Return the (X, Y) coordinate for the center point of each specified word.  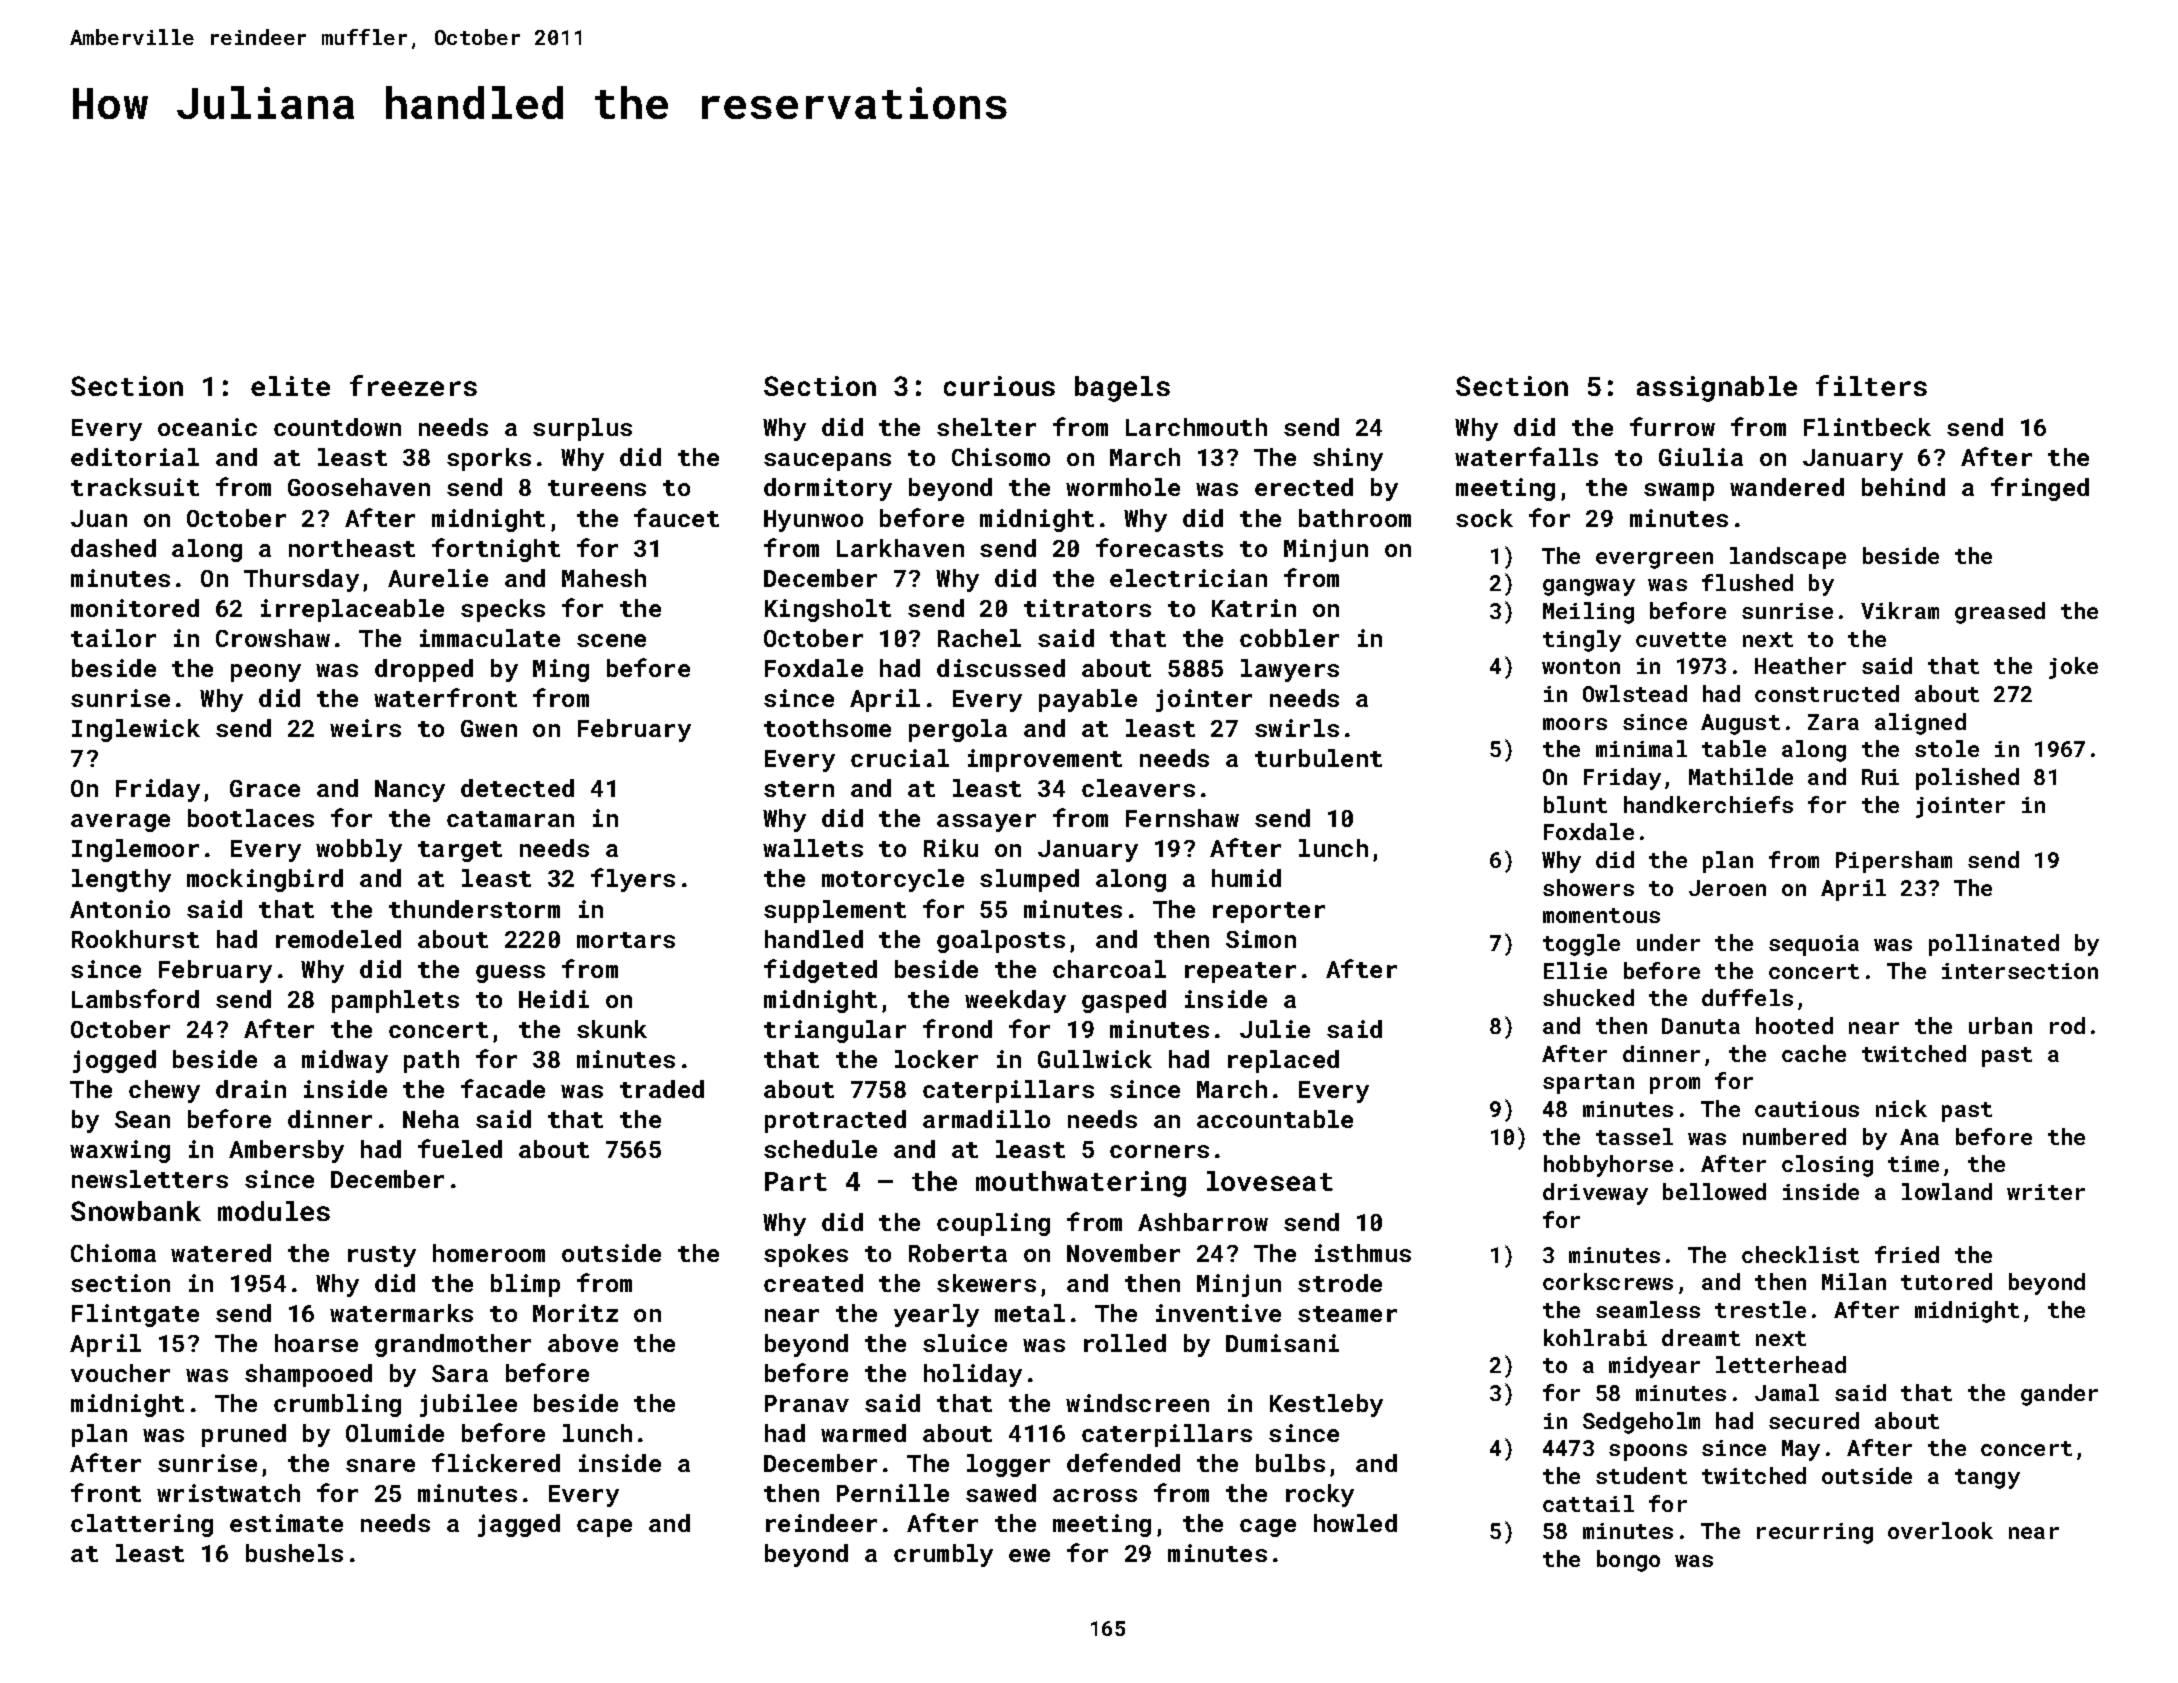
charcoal (1109, 969)
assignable (1717, 389)
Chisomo (1001, 457)
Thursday (301, 580)
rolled (1125, 1343)
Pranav (807, 1403)
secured (1814, 1420)
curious (999, 386)
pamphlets (395, 1001)
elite (290, 386)
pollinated (1994, 945)
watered (221, 1253)
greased (2000, 613)
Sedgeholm (1641, 1423)
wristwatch (228, 1493)
